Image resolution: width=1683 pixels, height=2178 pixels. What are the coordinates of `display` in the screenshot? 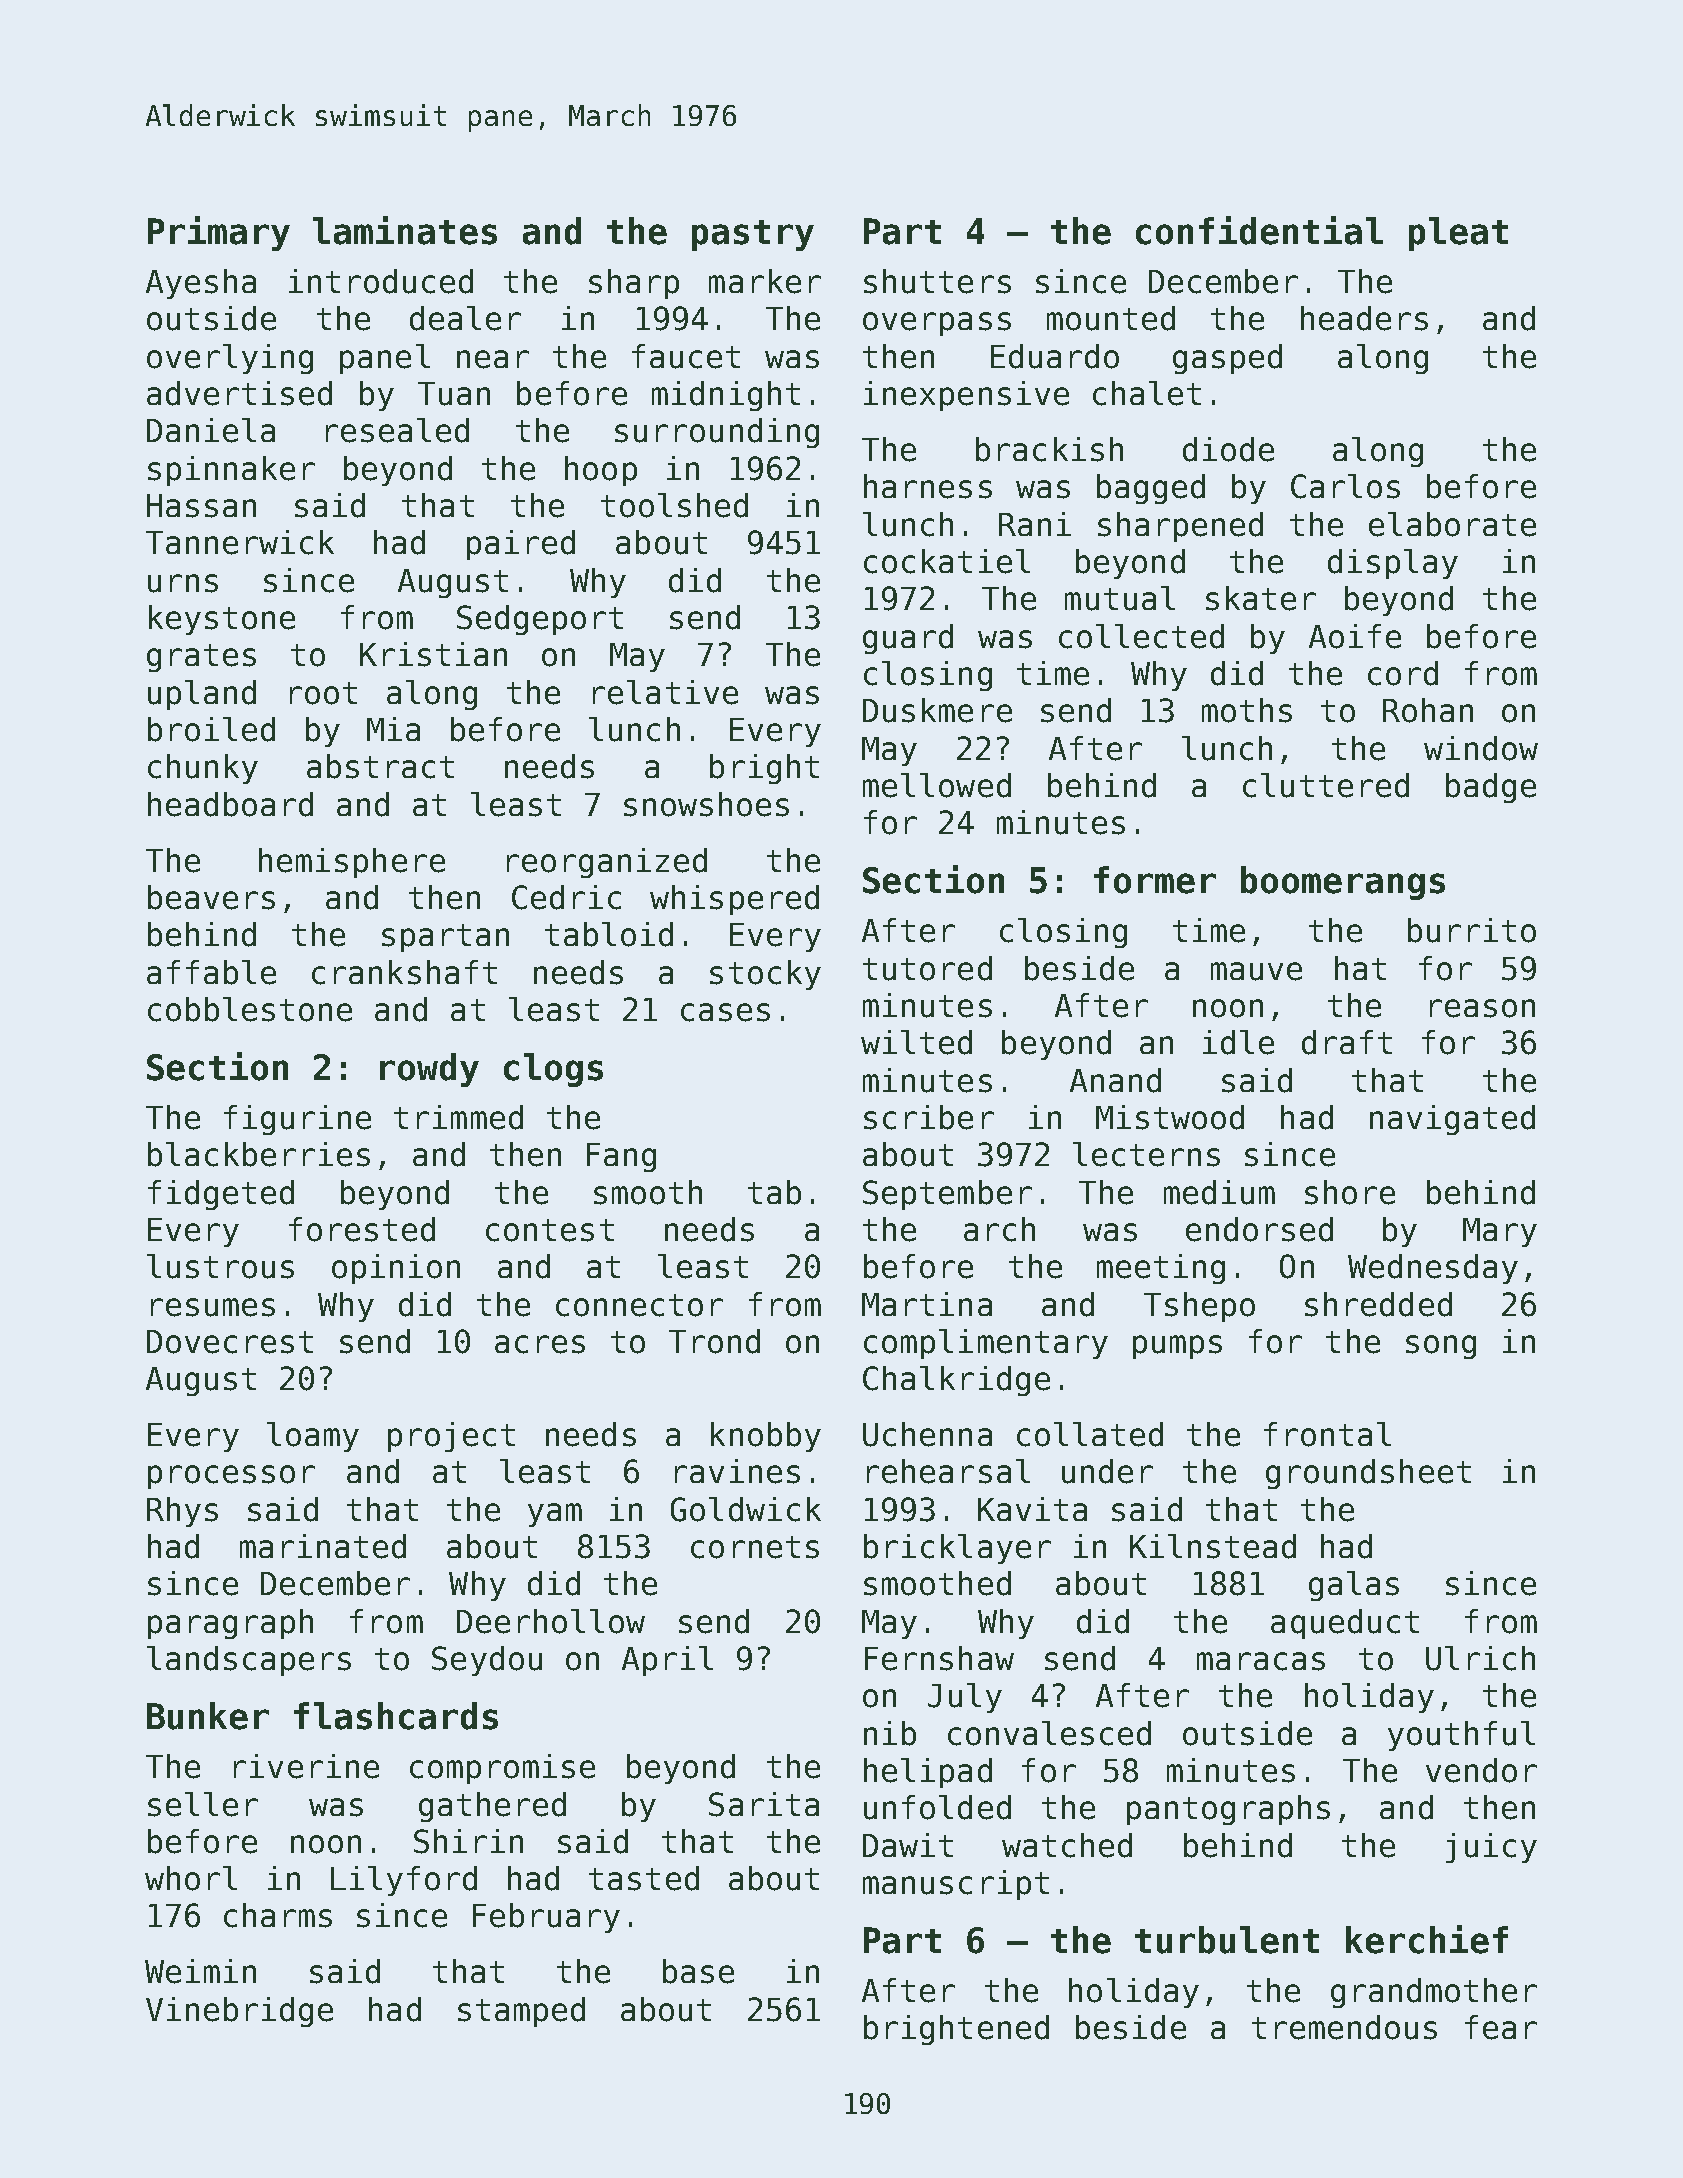 It's located at (1393, 564).
